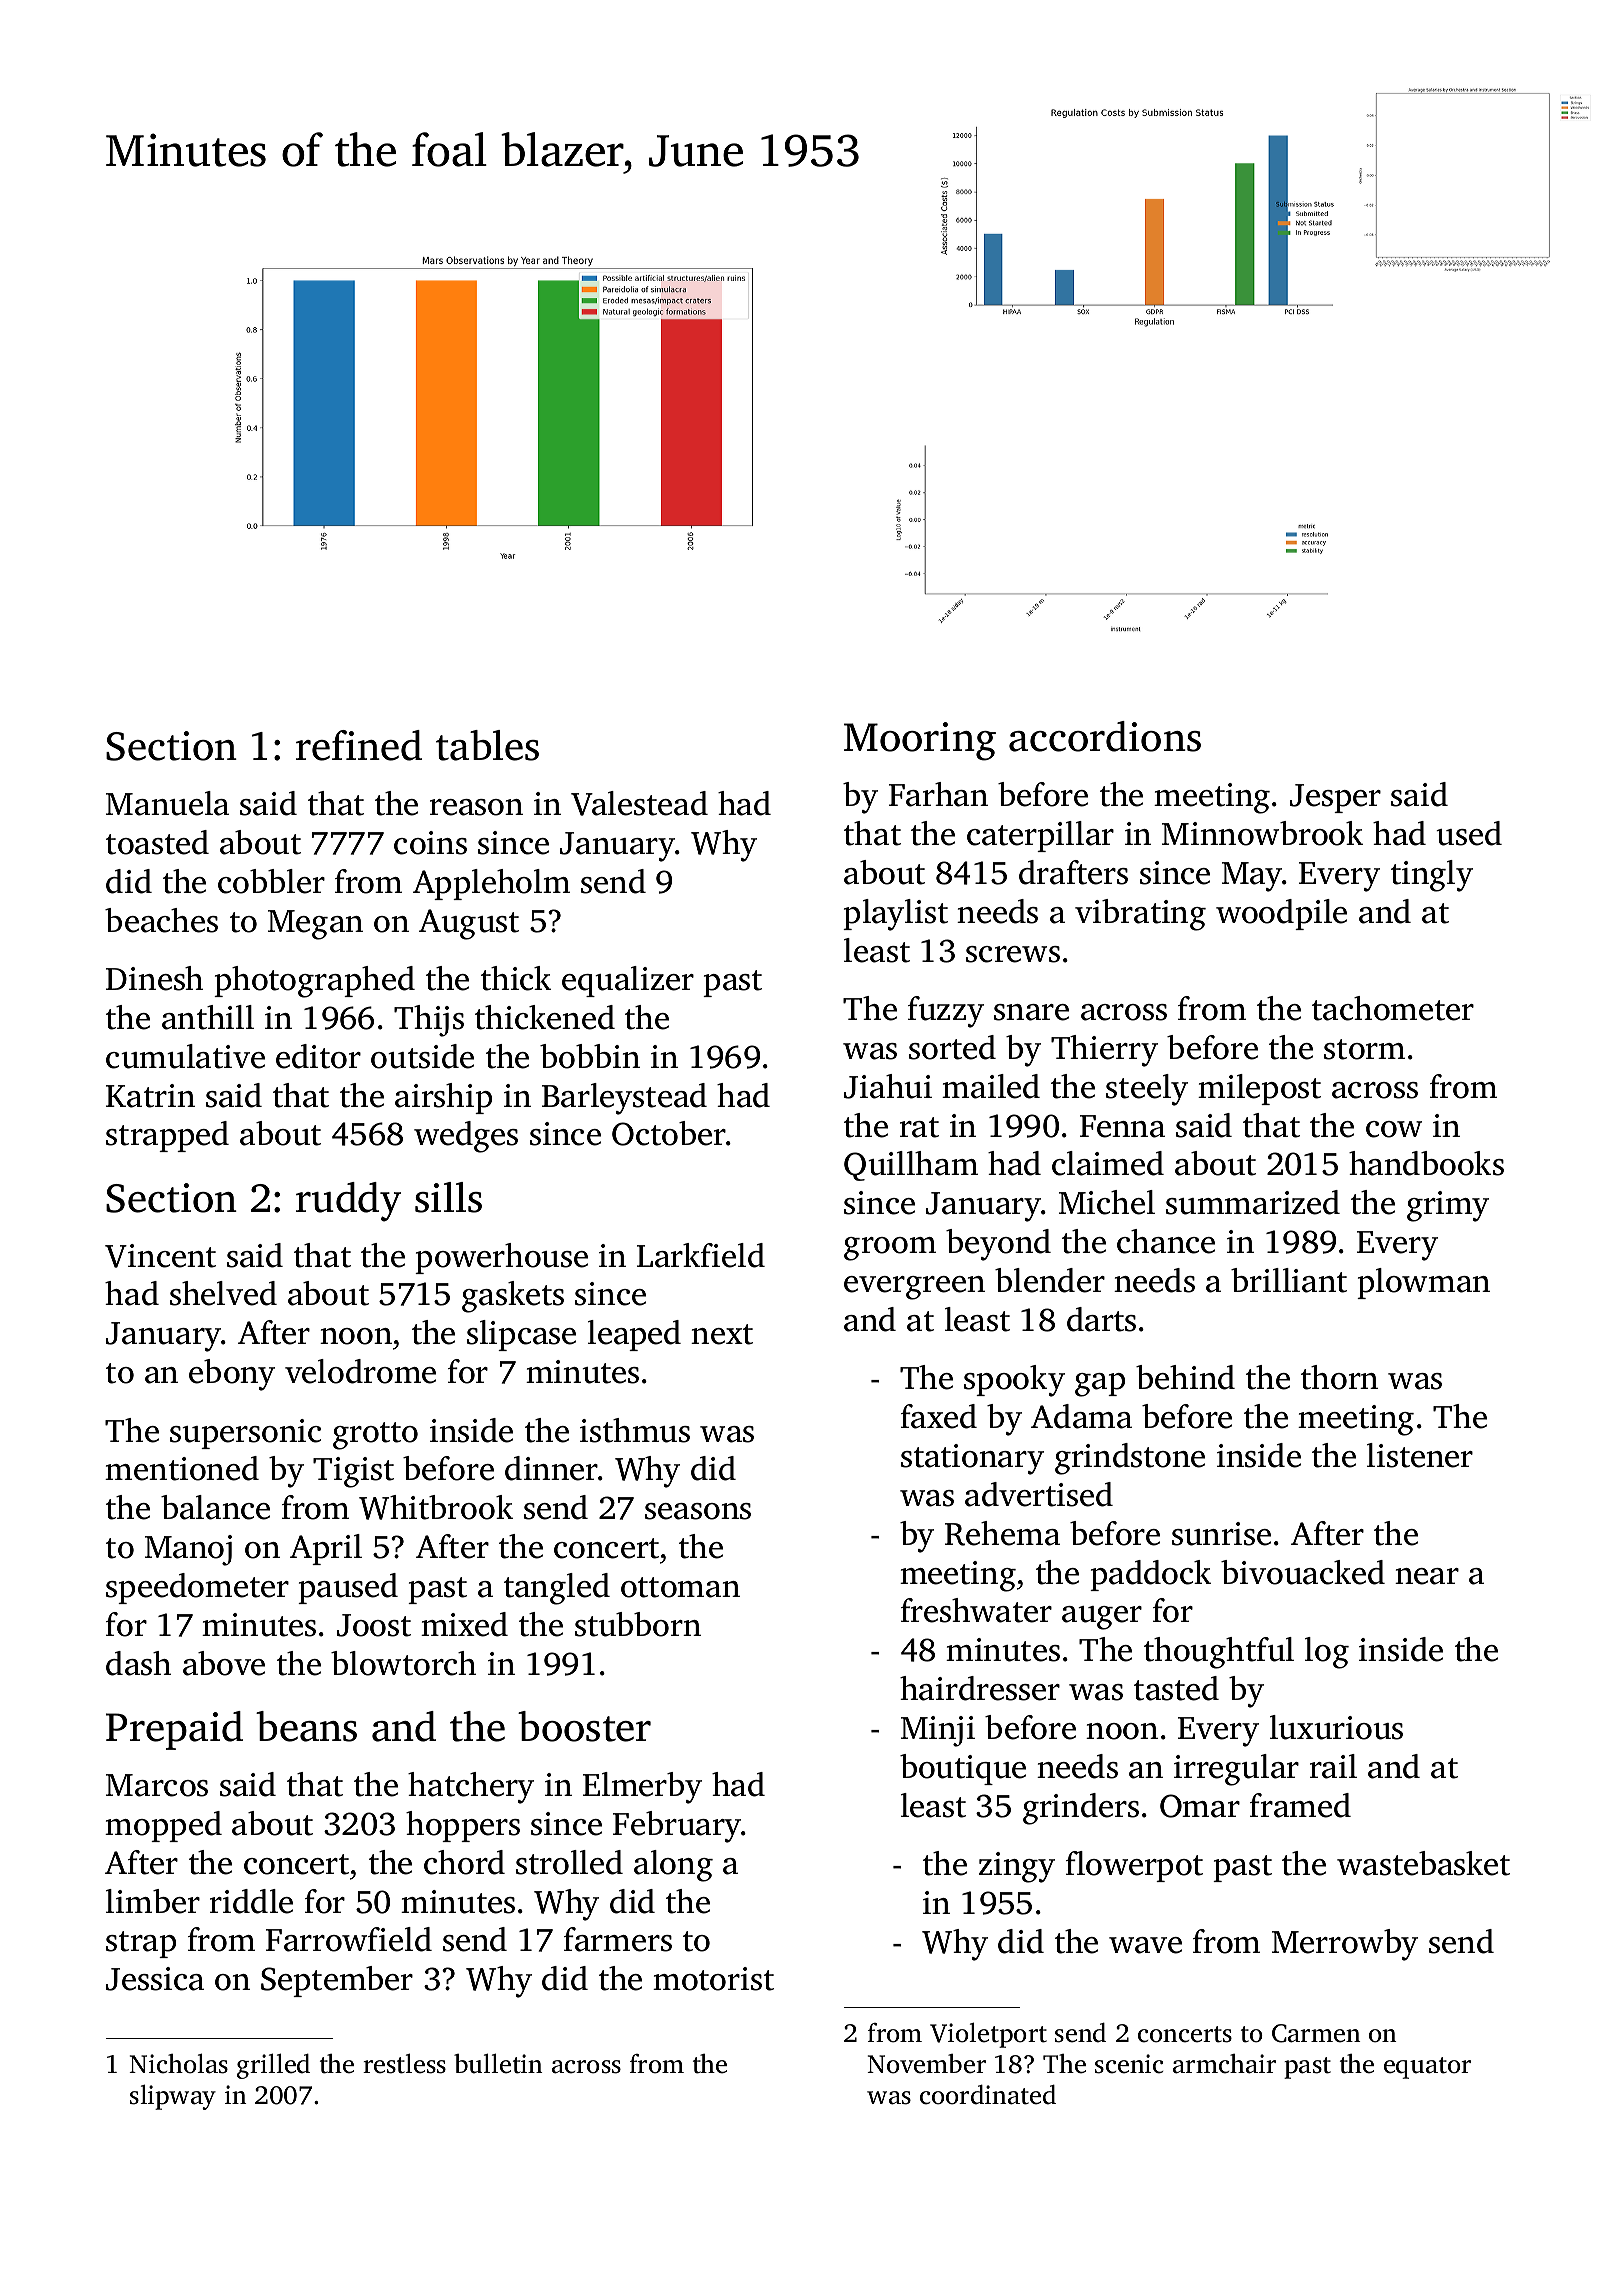 This page has height=2292, width=1620. What do you see at coordinates (167, 803) in the page?
I see `Manuela` at bounding box center [167, 803].
